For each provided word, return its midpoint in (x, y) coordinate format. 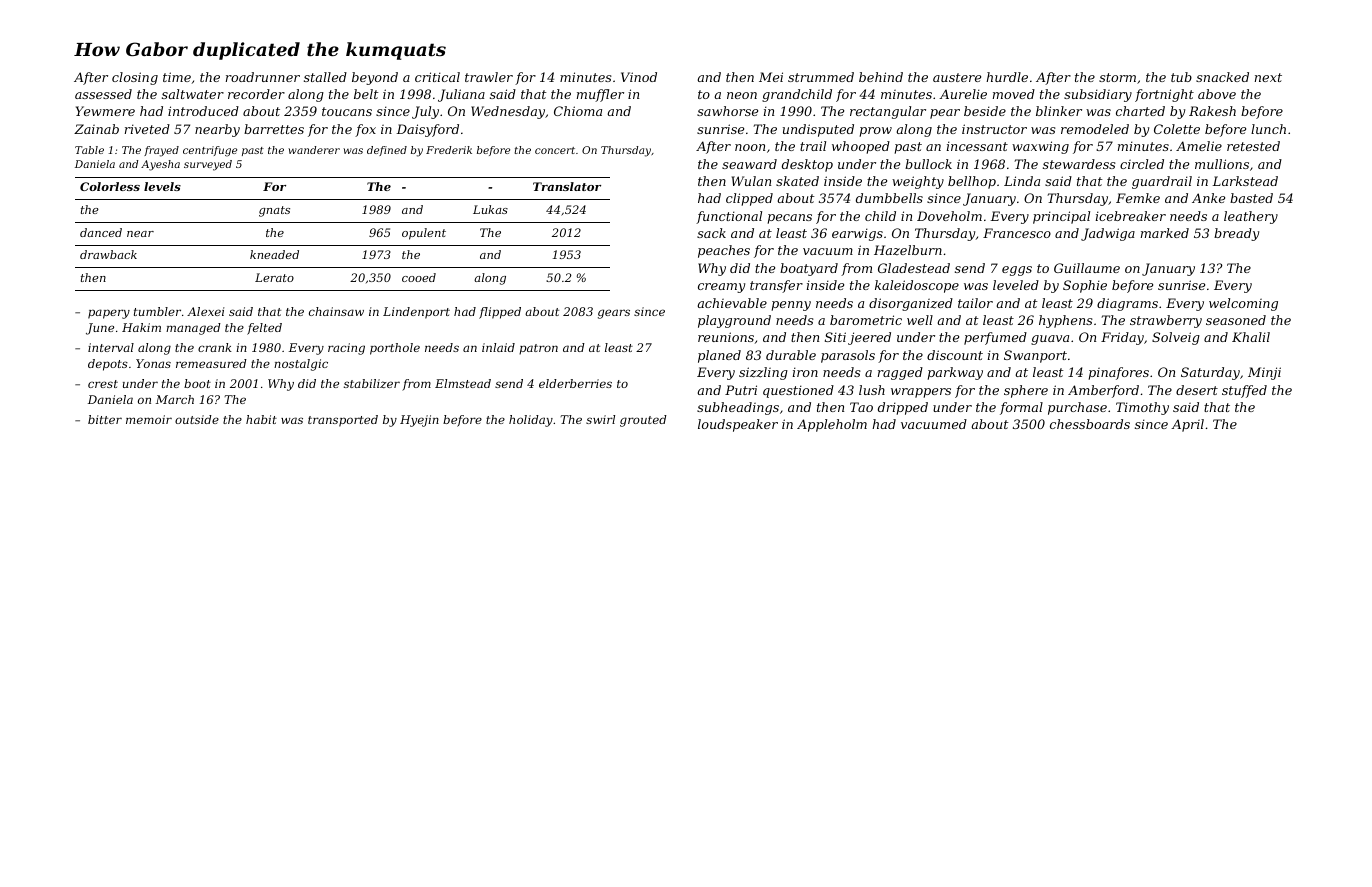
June (100, 329)
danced (101, 232)
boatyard (809, 269)
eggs (1017, 271)
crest (103, 384)
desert (1197, 390)
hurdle (1007, 77)
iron (805, 372)
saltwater (193, 94)
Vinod (639, 77)
